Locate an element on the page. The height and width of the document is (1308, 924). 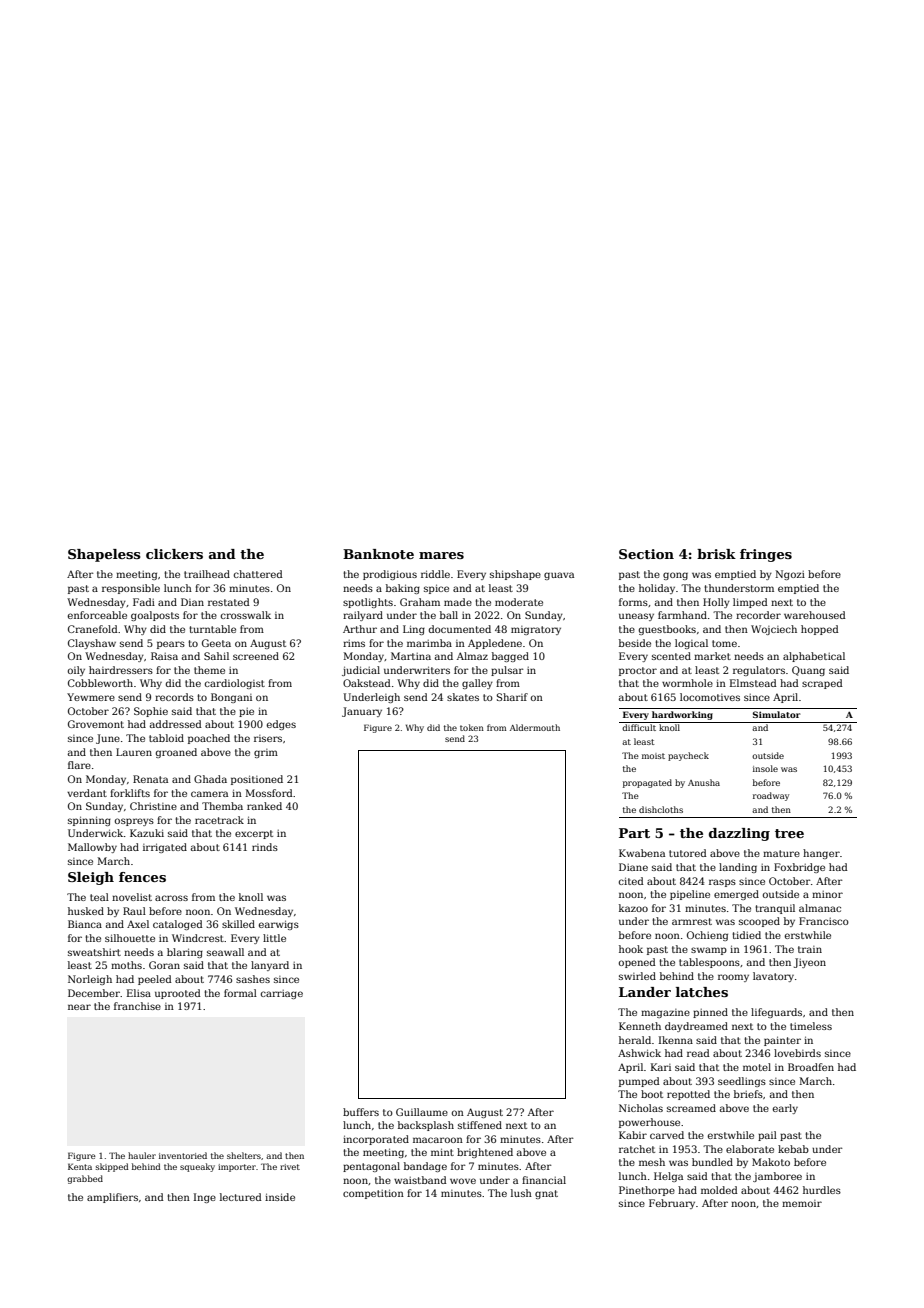
January is located at coordinates (362, 712).
